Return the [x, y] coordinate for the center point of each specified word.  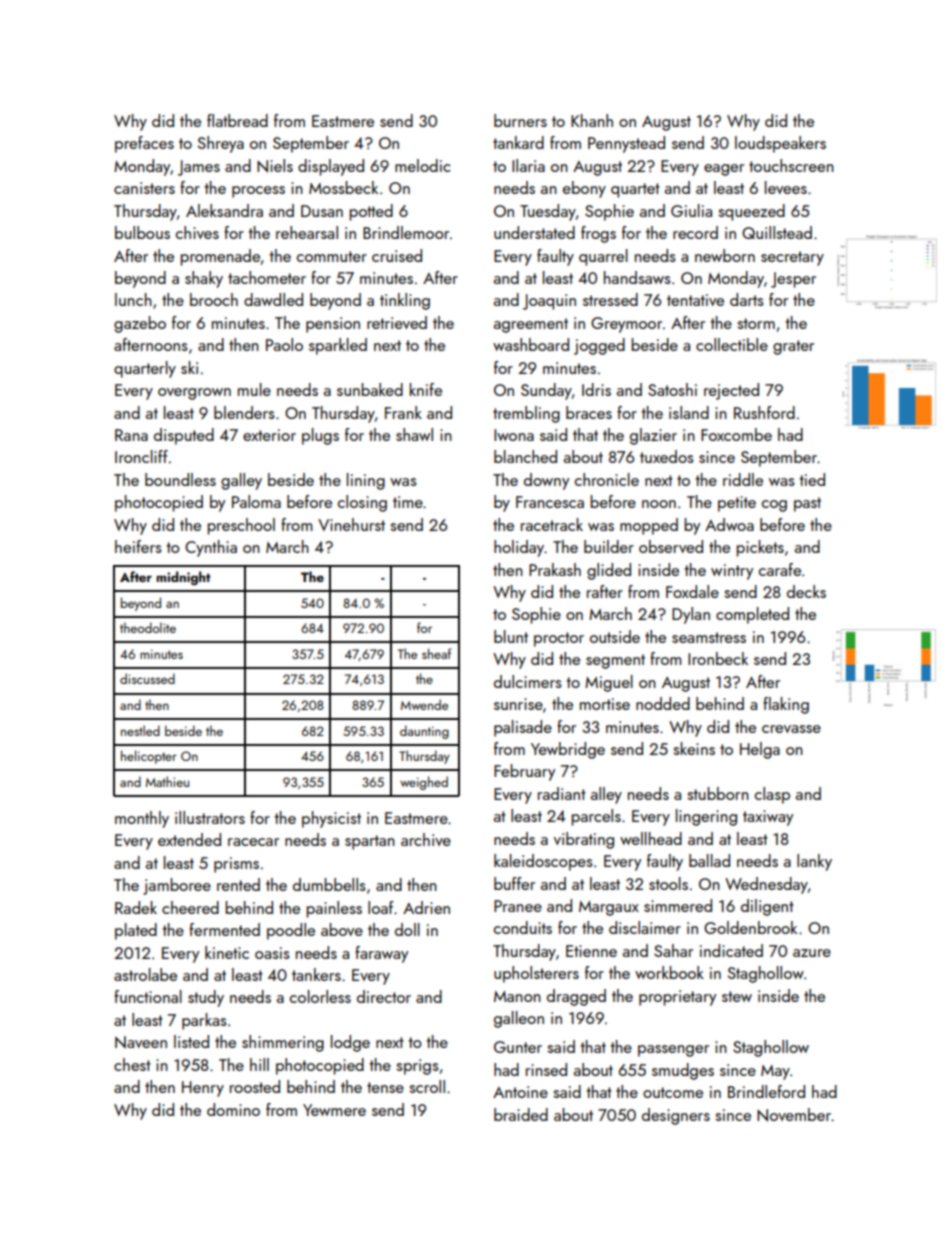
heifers [138, 546]
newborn [725, 255]
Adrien [426, 907]
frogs [598, 234]
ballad [709, 860]
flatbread [237, 120]
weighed [424, 783]
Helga [760, 750]
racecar [253, 842]
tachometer [267, 277]
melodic [422, 165]
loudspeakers [780, 144]
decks [806, 591]
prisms [236, 865]
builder [609, 546]
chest [132, 1064]
